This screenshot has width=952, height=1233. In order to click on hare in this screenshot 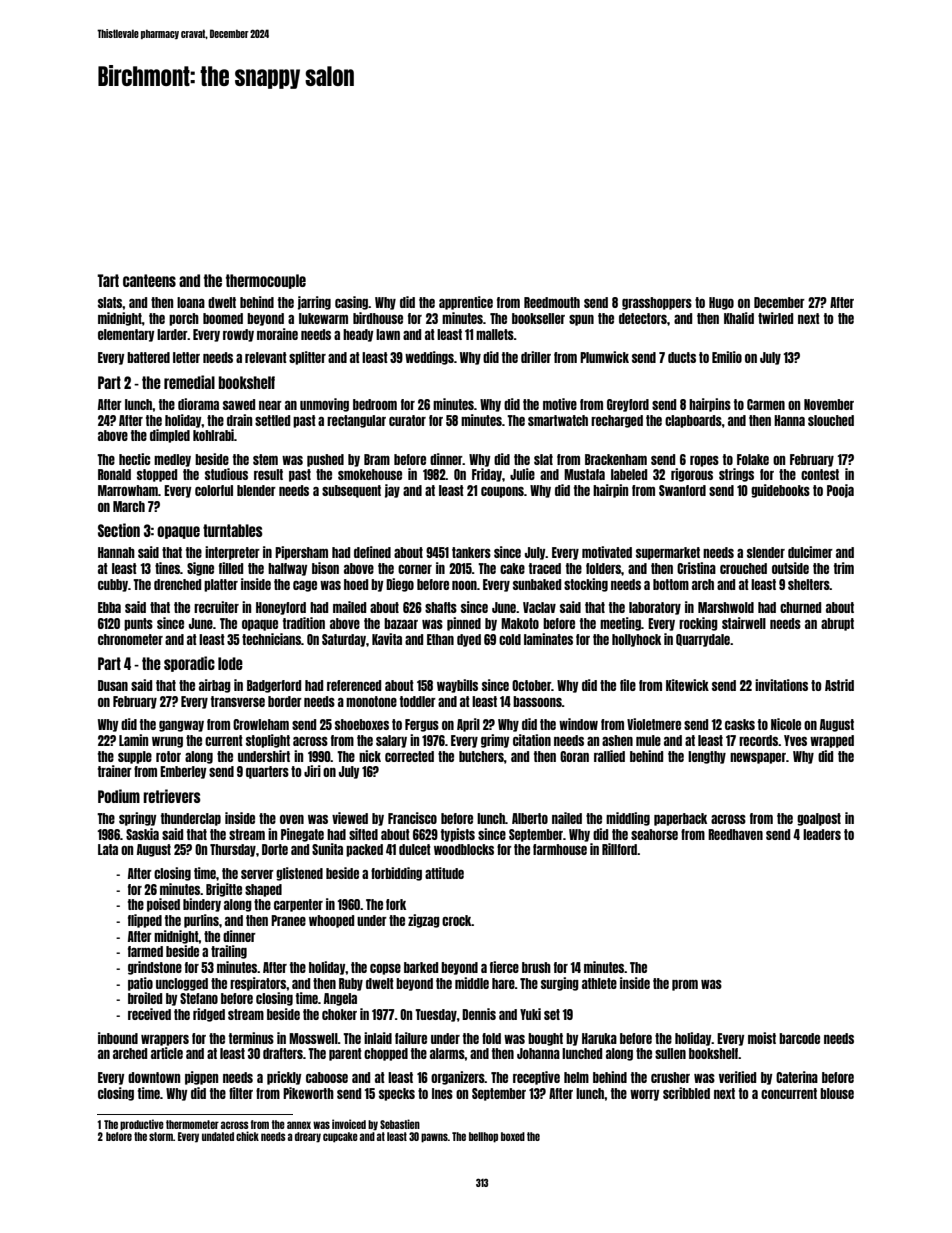, I will do `click(503, 983)`.
